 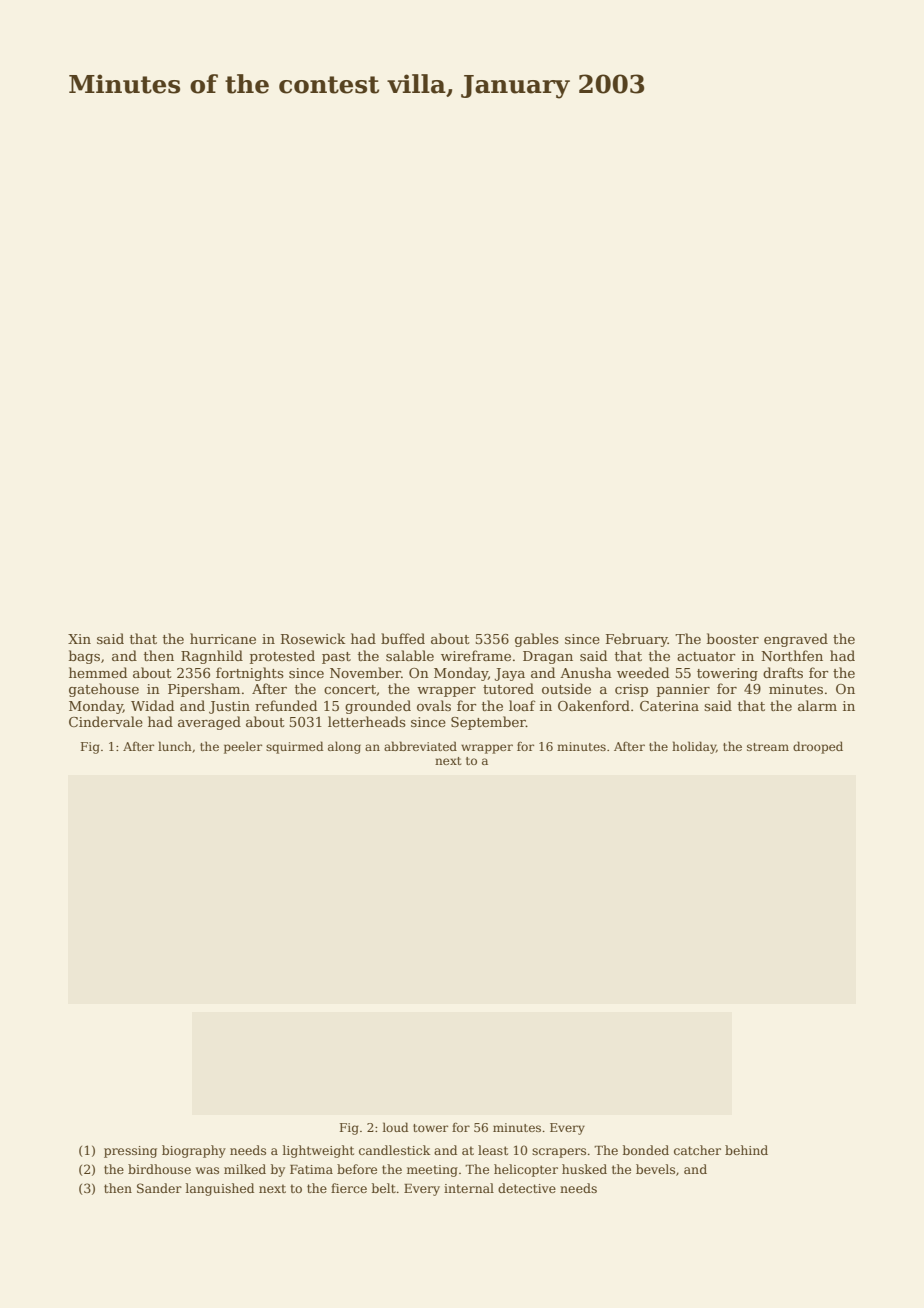 I want to click on catcher, so click(x=697, y=1150).
